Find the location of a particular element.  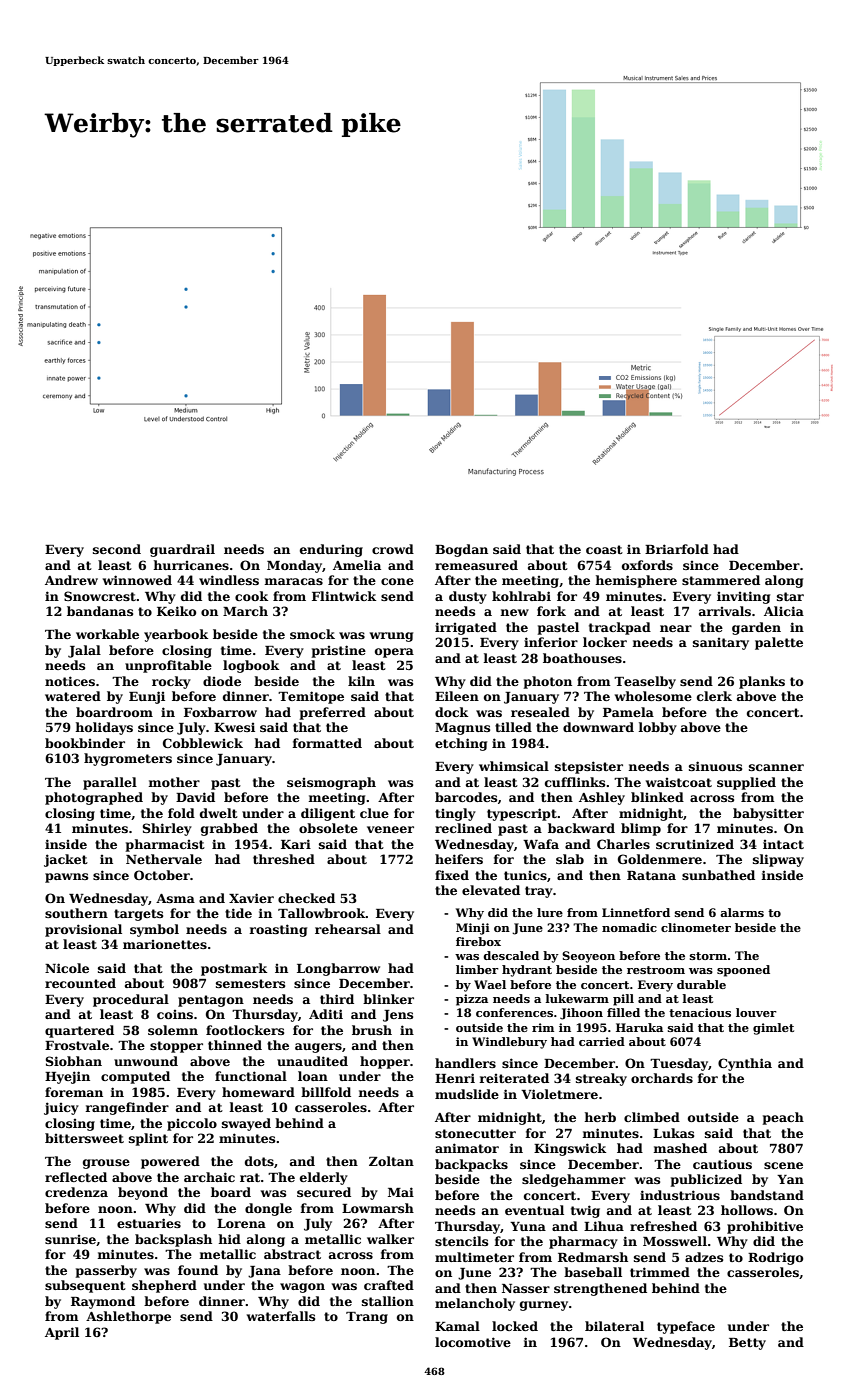

Jalal is located at coordinates (84, 651).
